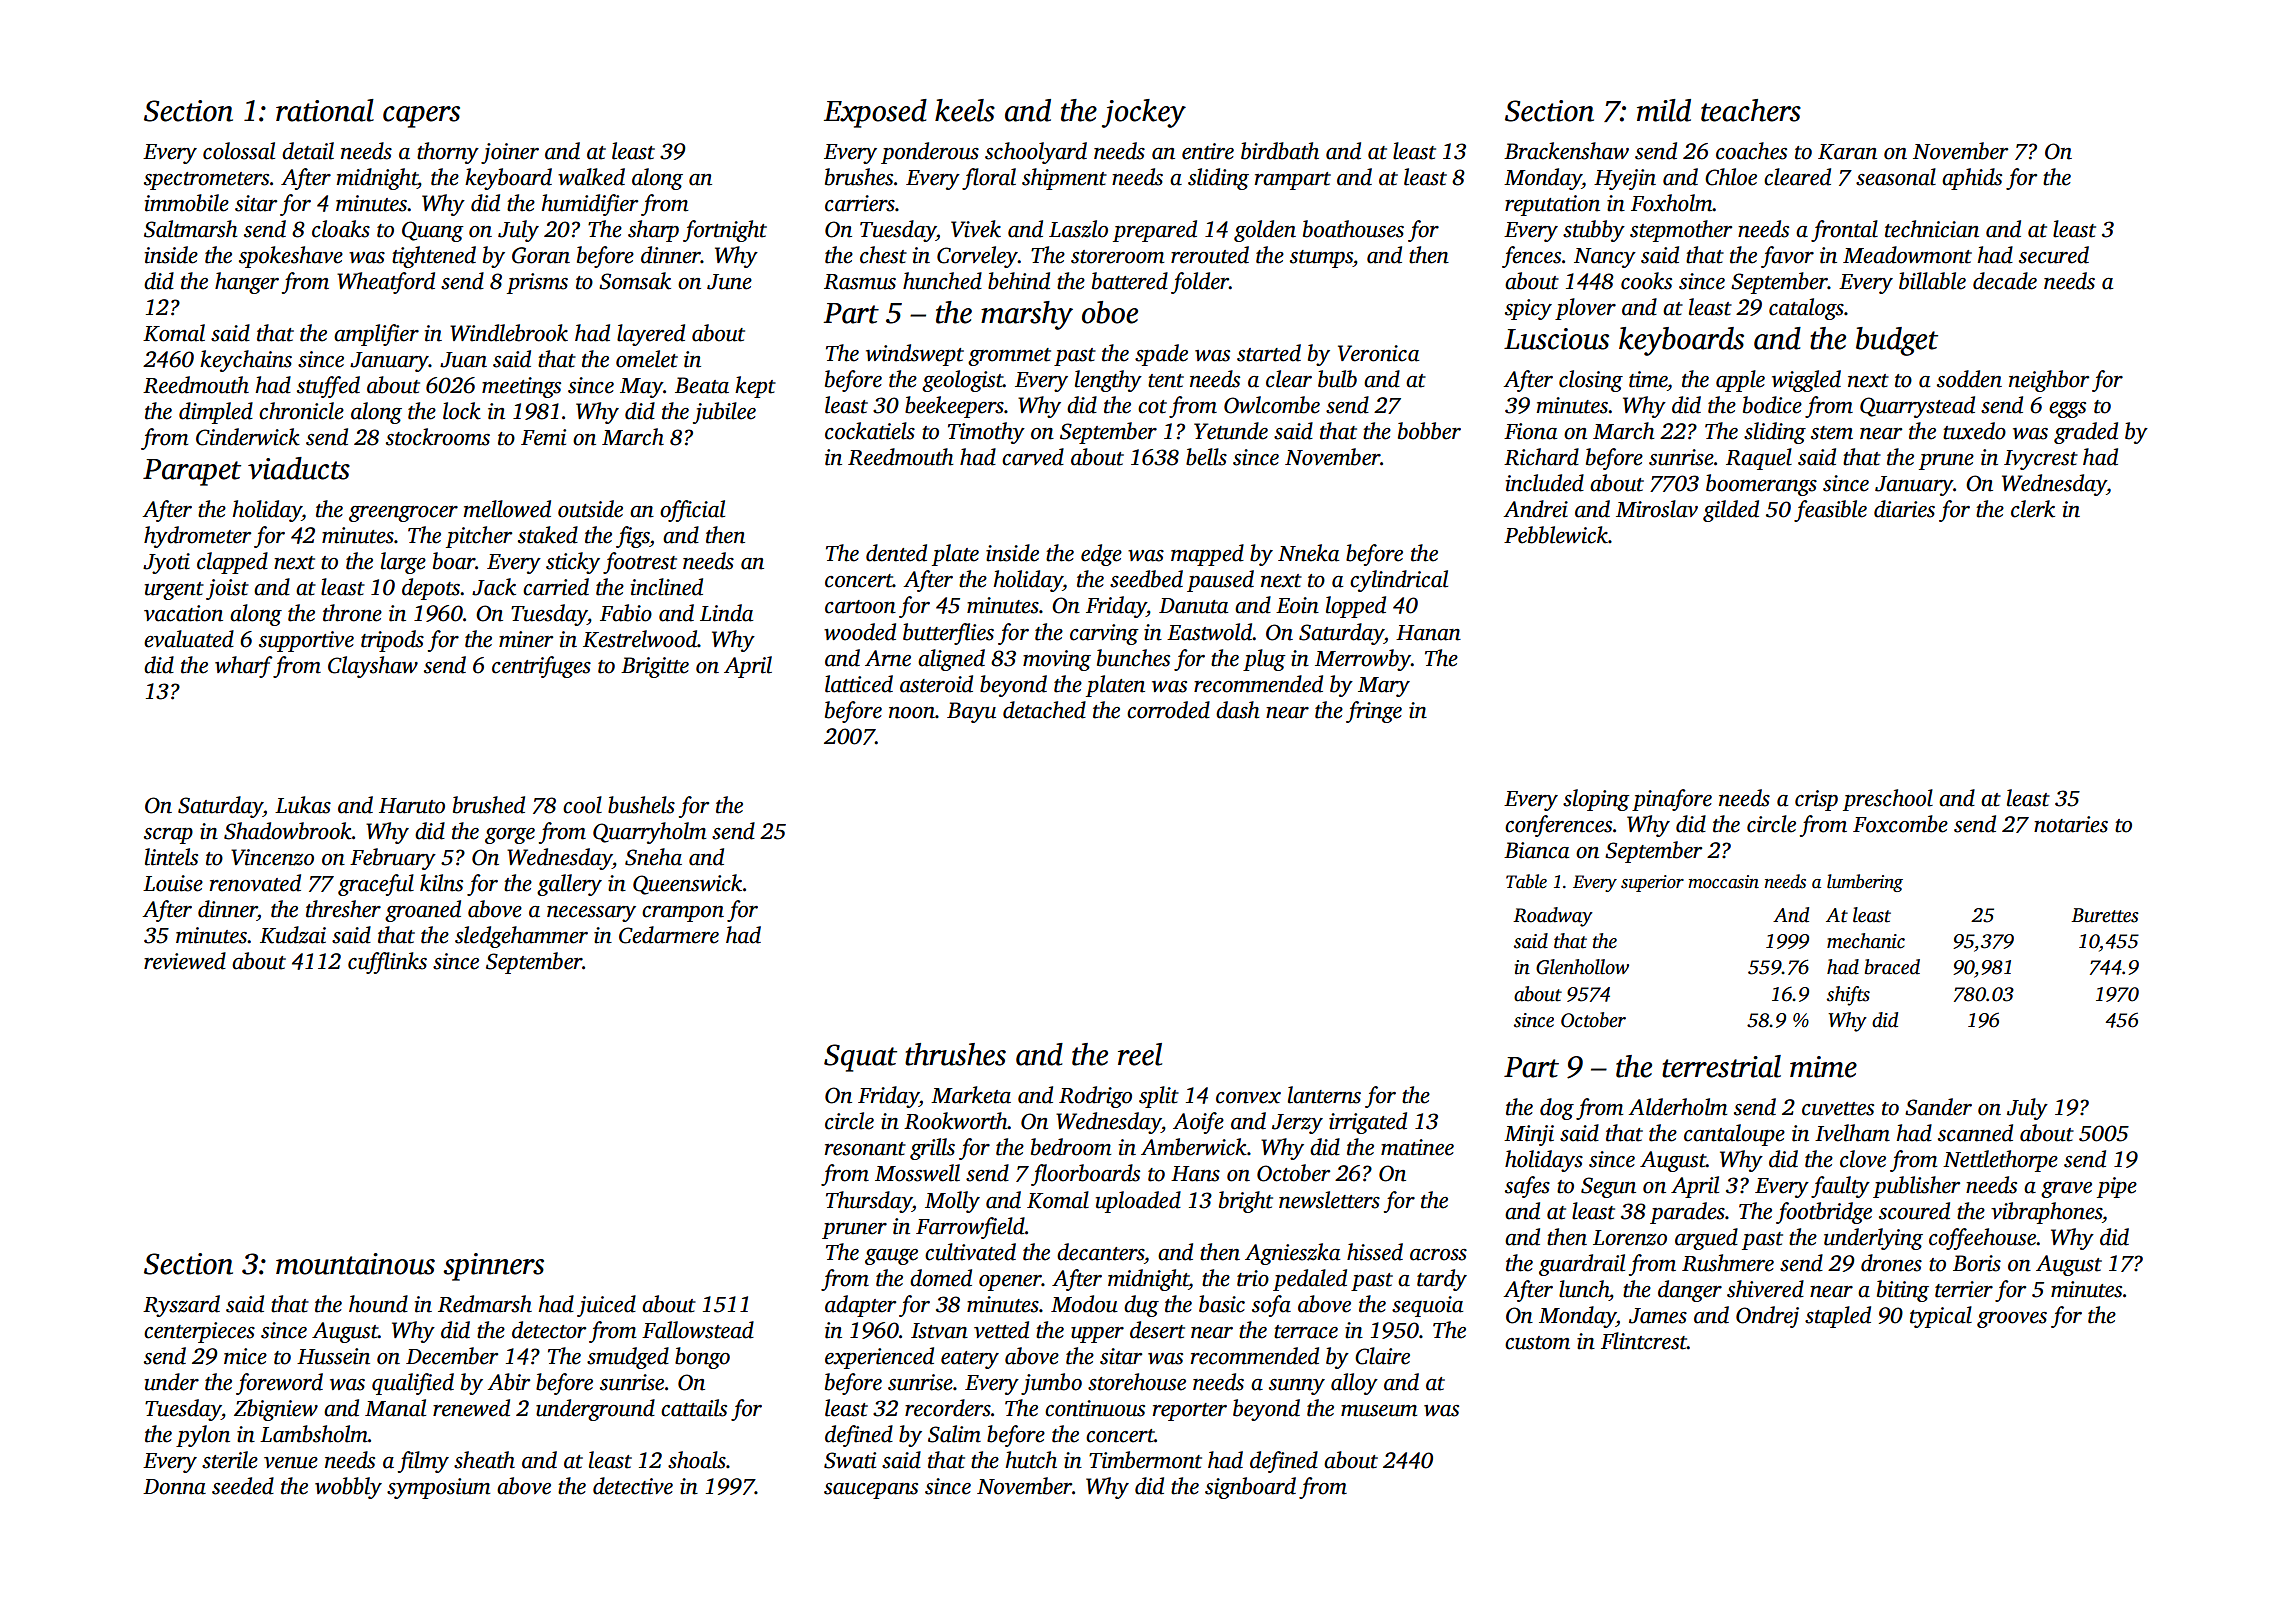  I want to click on clerk, so click(2033, 509).
